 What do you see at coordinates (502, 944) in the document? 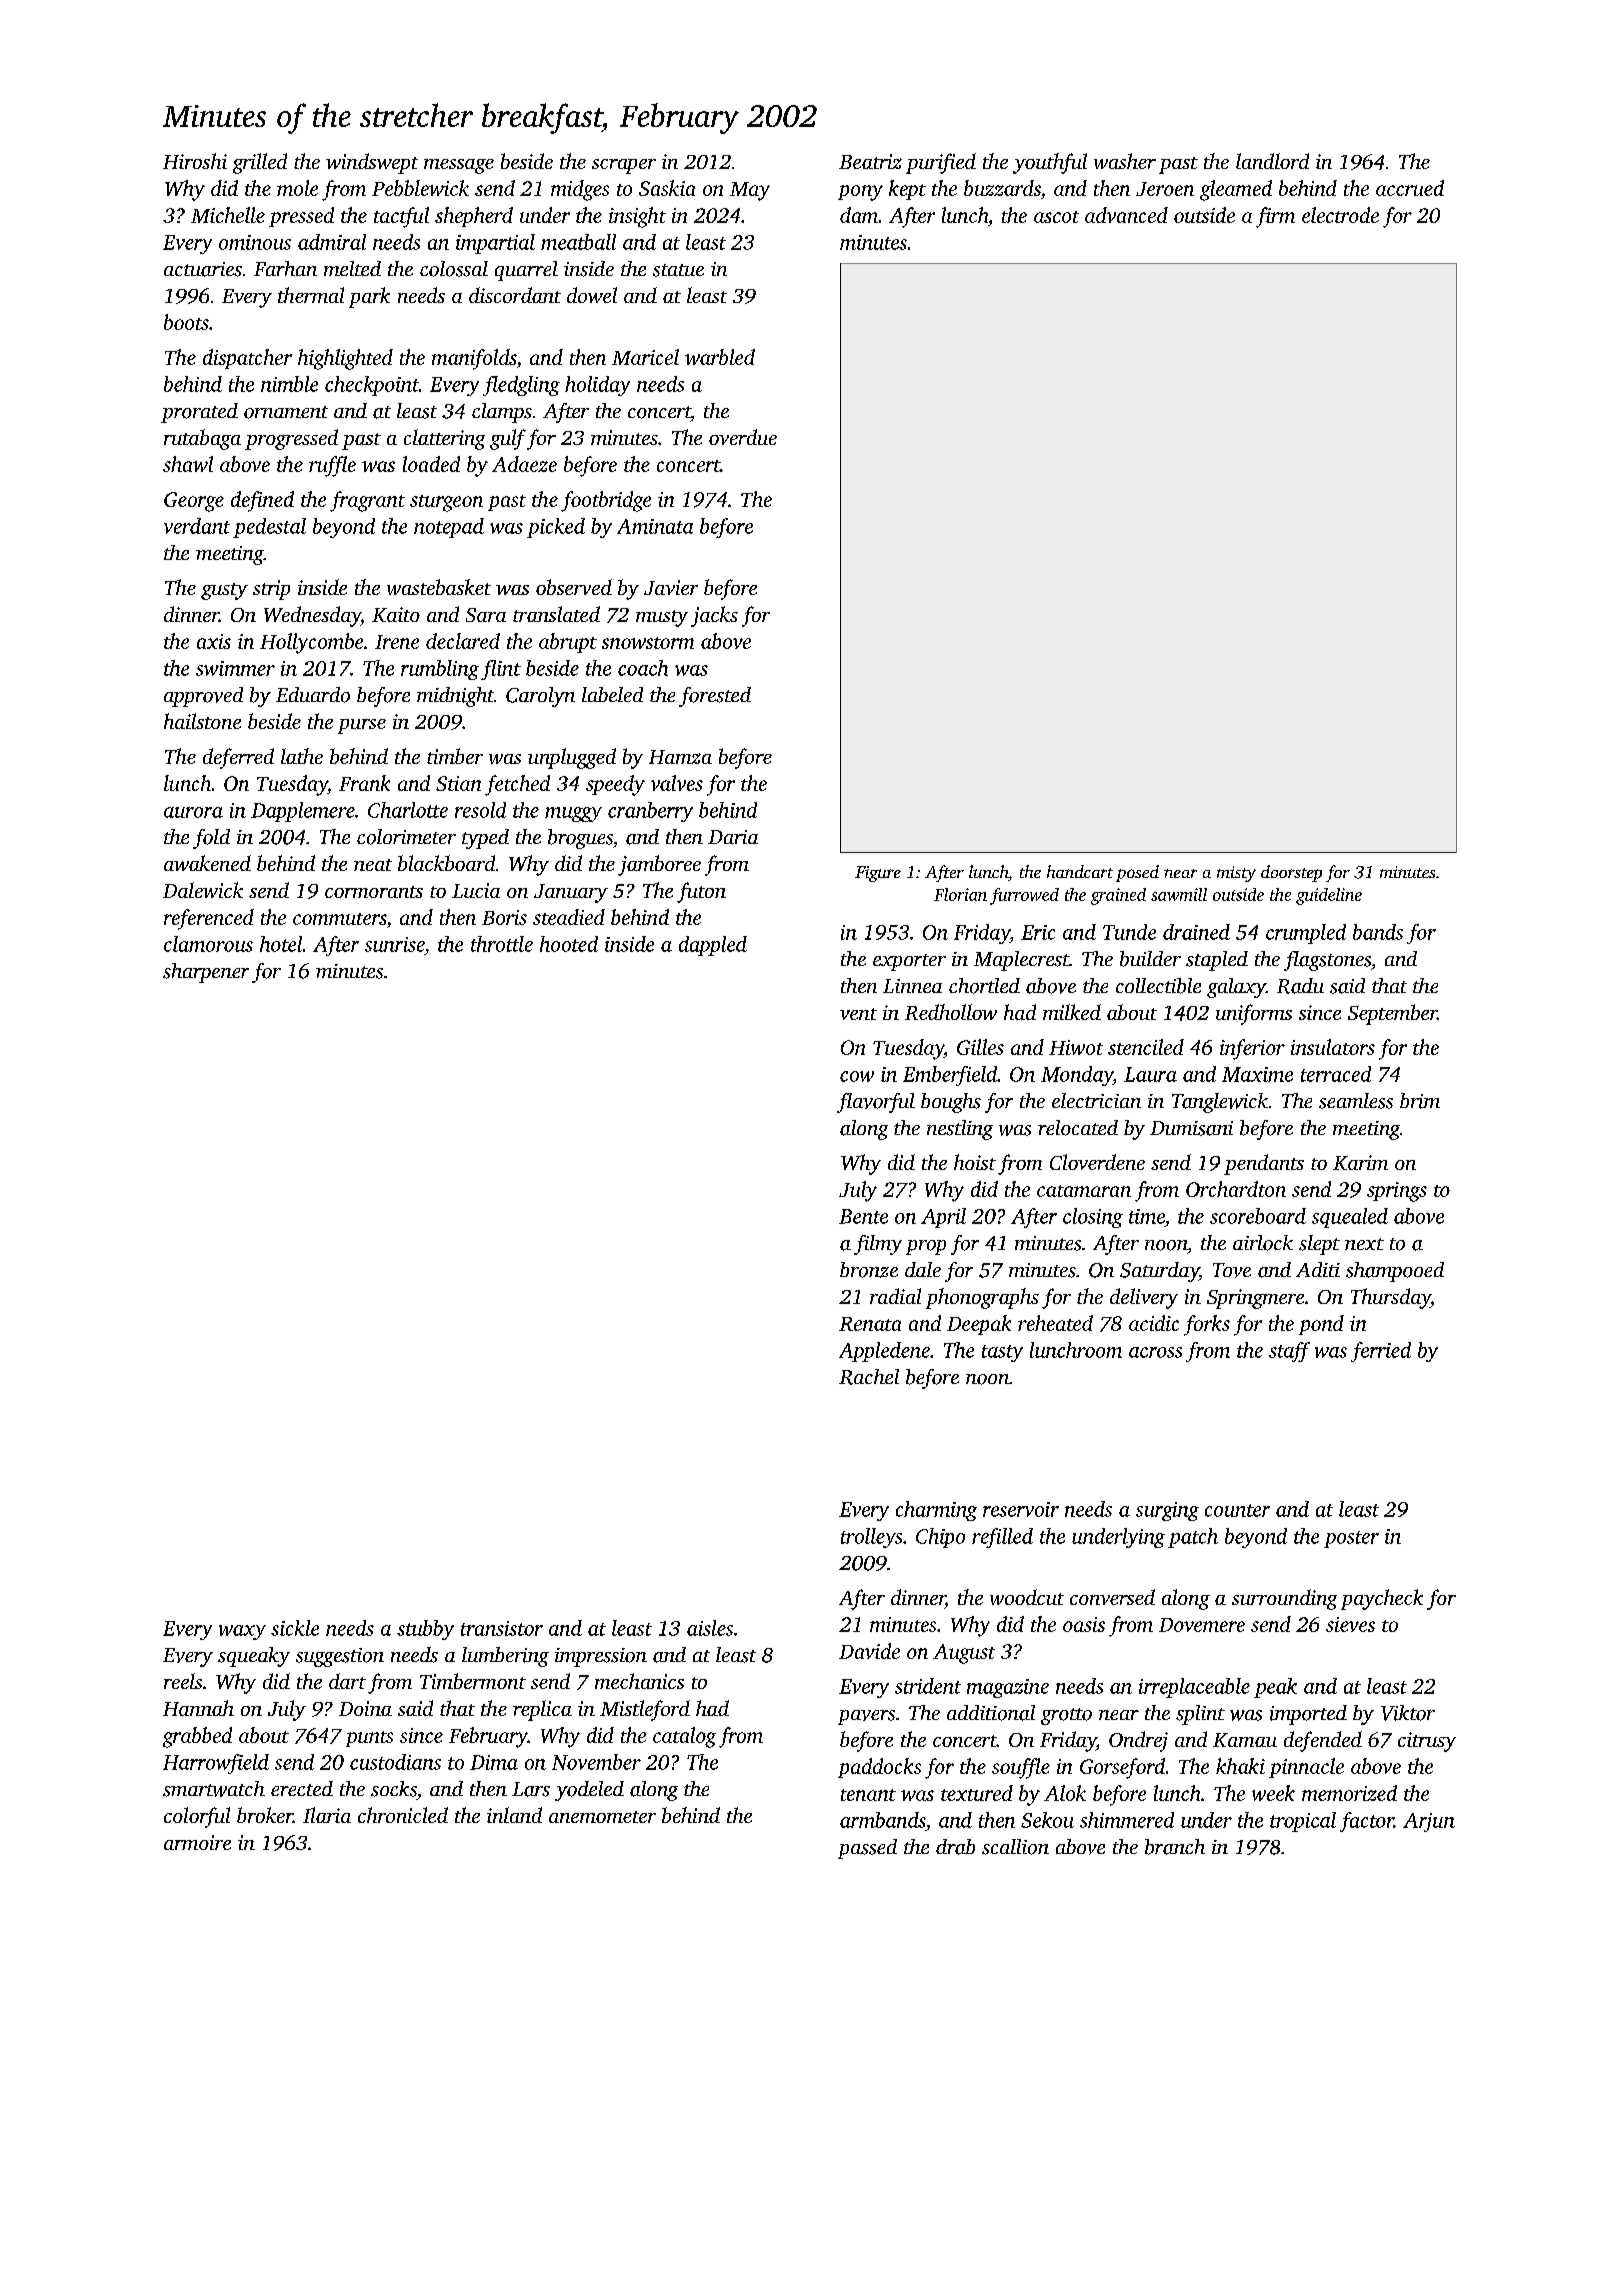
I see `throttle` at bounding box center [502, 944].
